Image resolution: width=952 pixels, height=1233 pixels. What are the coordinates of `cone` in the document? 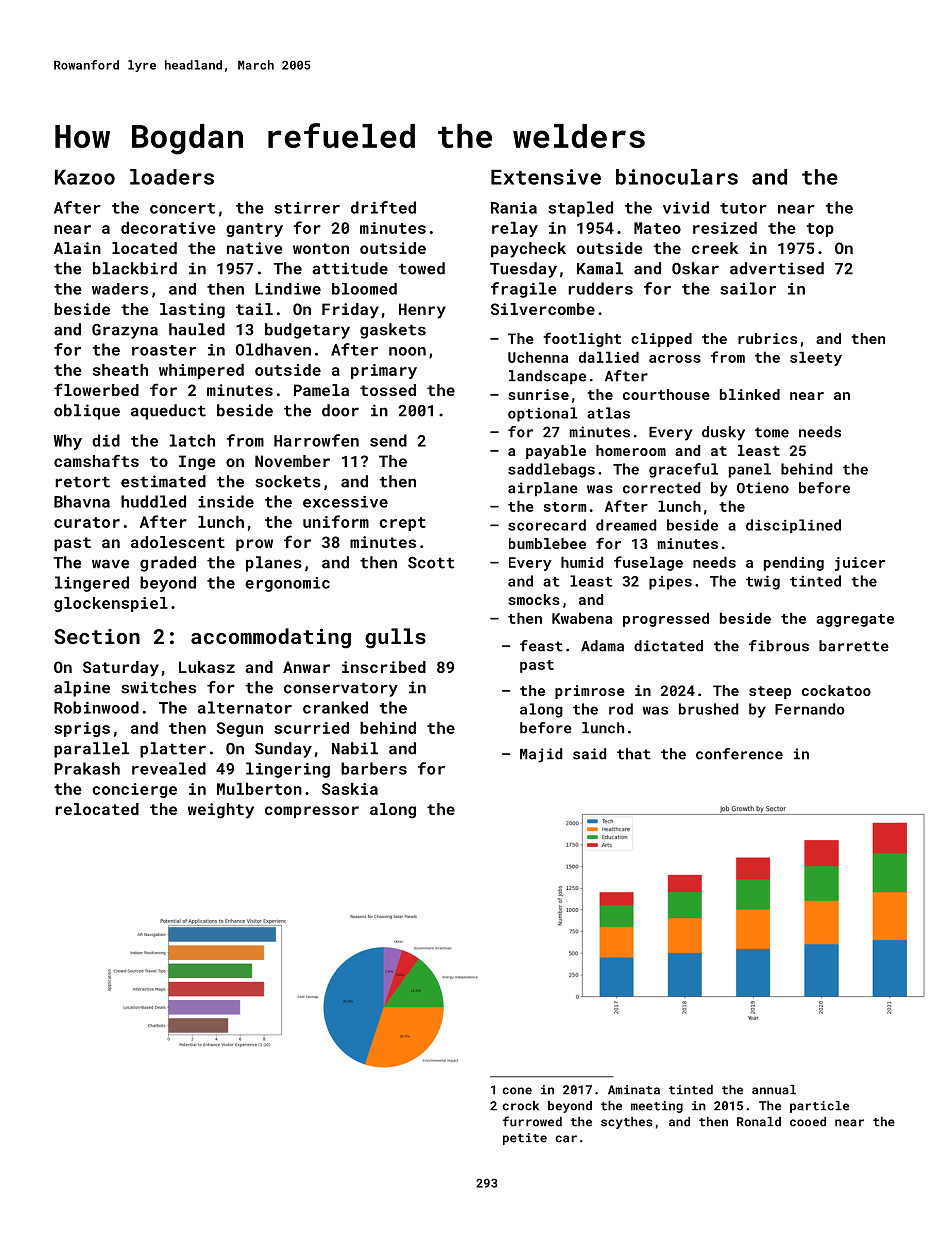 It's located at (517, 1091).
